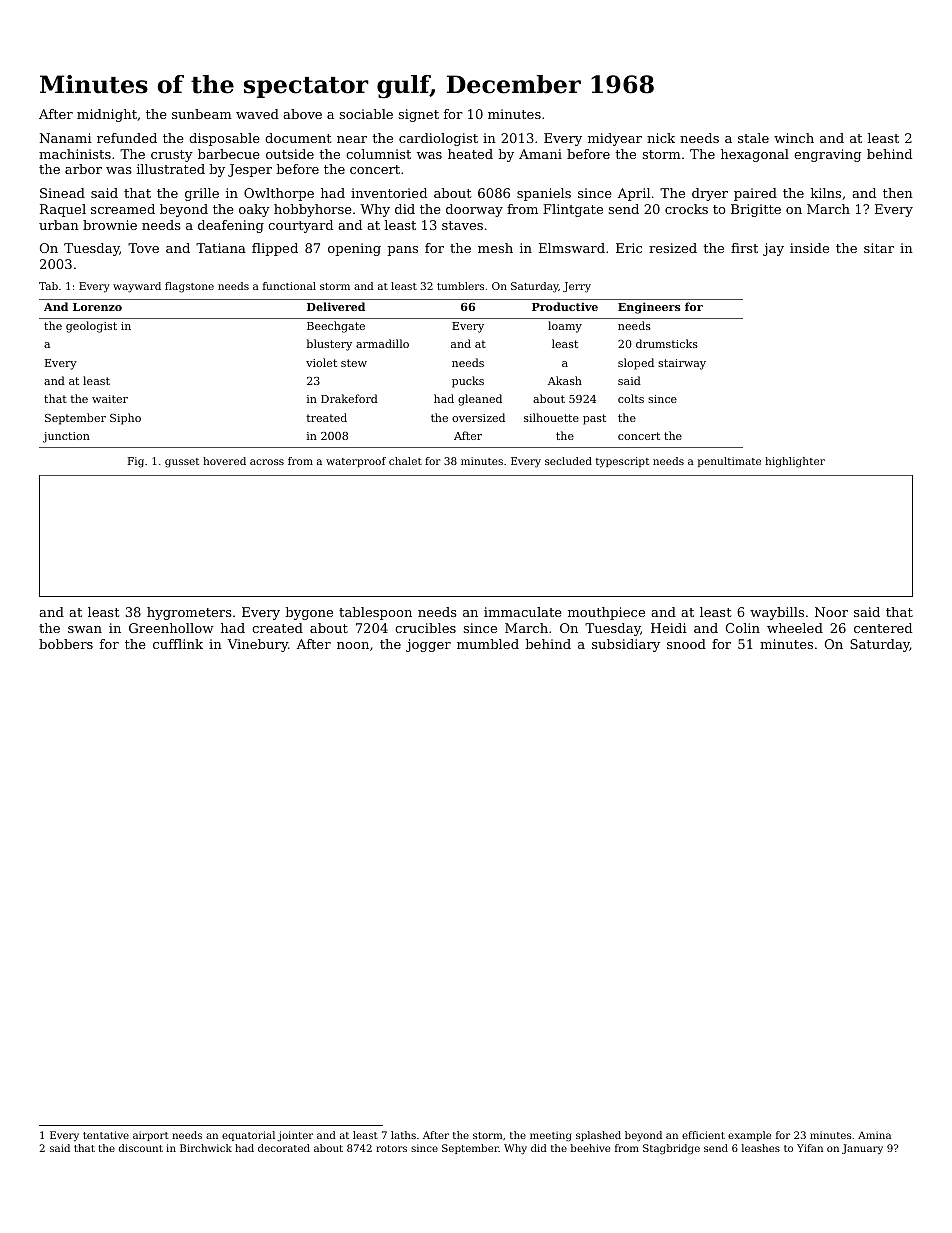  I want to click on sociable, so click(366, 114).
